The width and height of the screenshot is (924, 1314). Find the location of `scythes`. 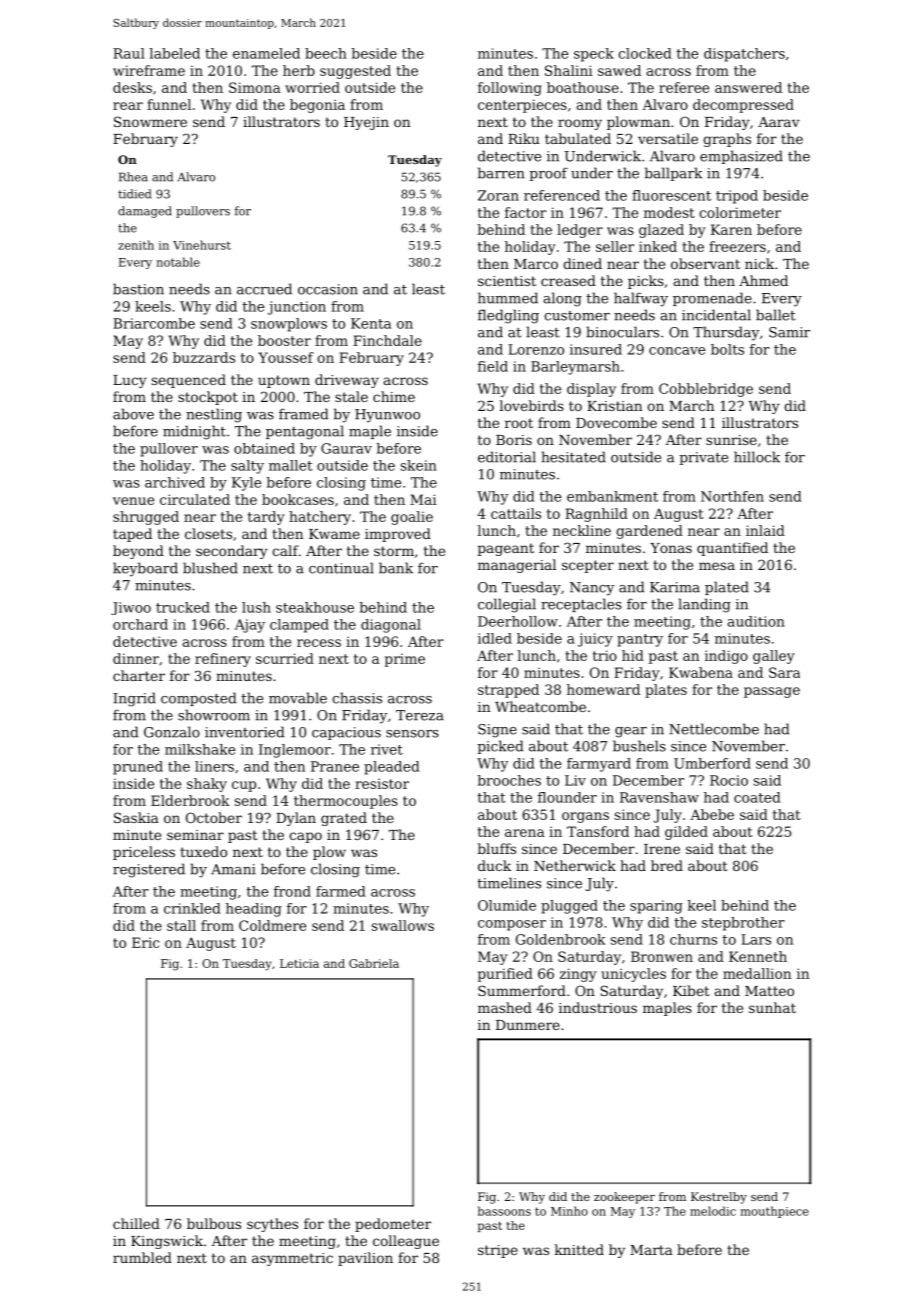

scythes is located at coordinates (272, 1225).
